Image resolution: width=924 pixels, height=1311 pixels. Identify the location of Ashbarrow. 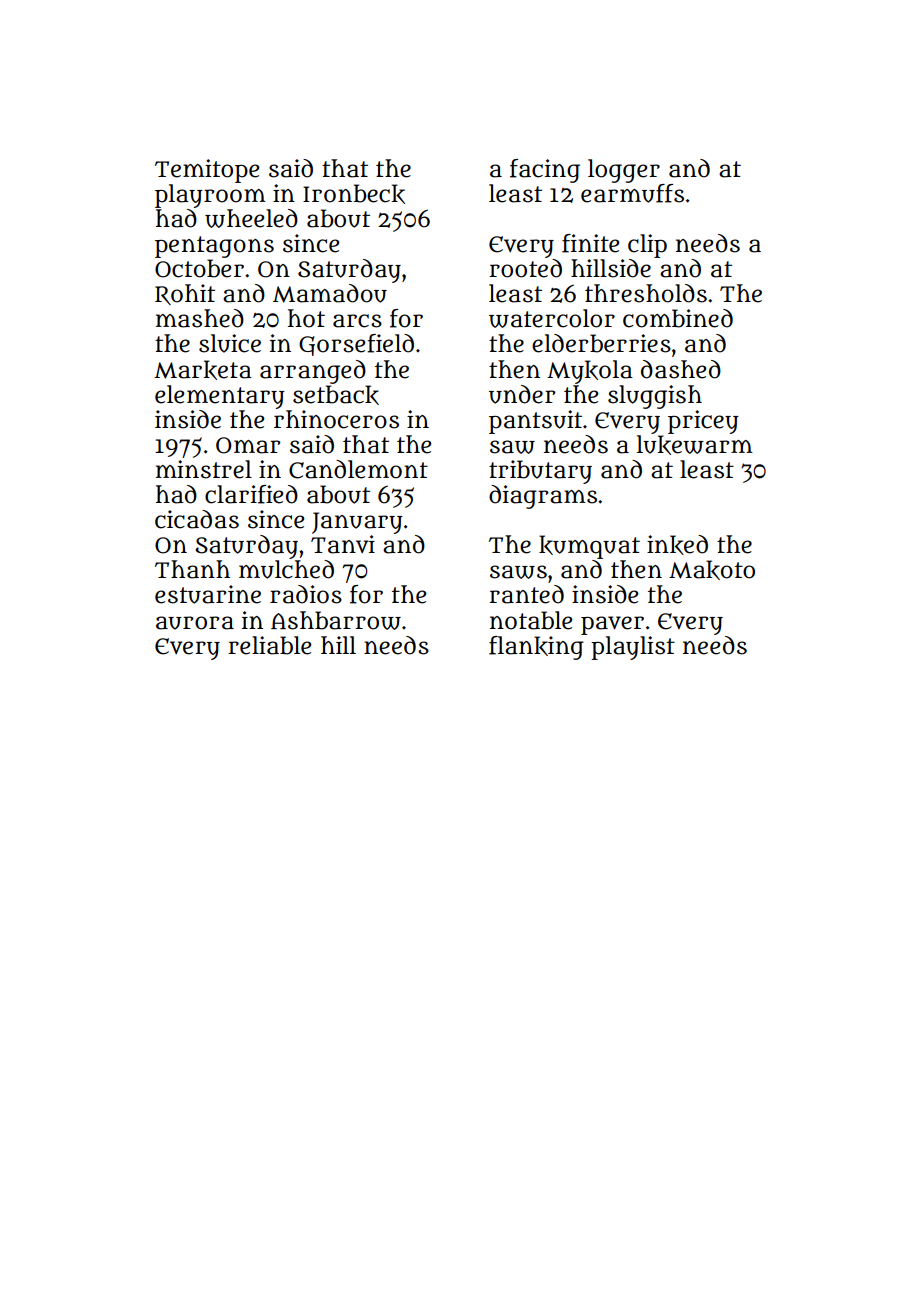
(336, 620).
